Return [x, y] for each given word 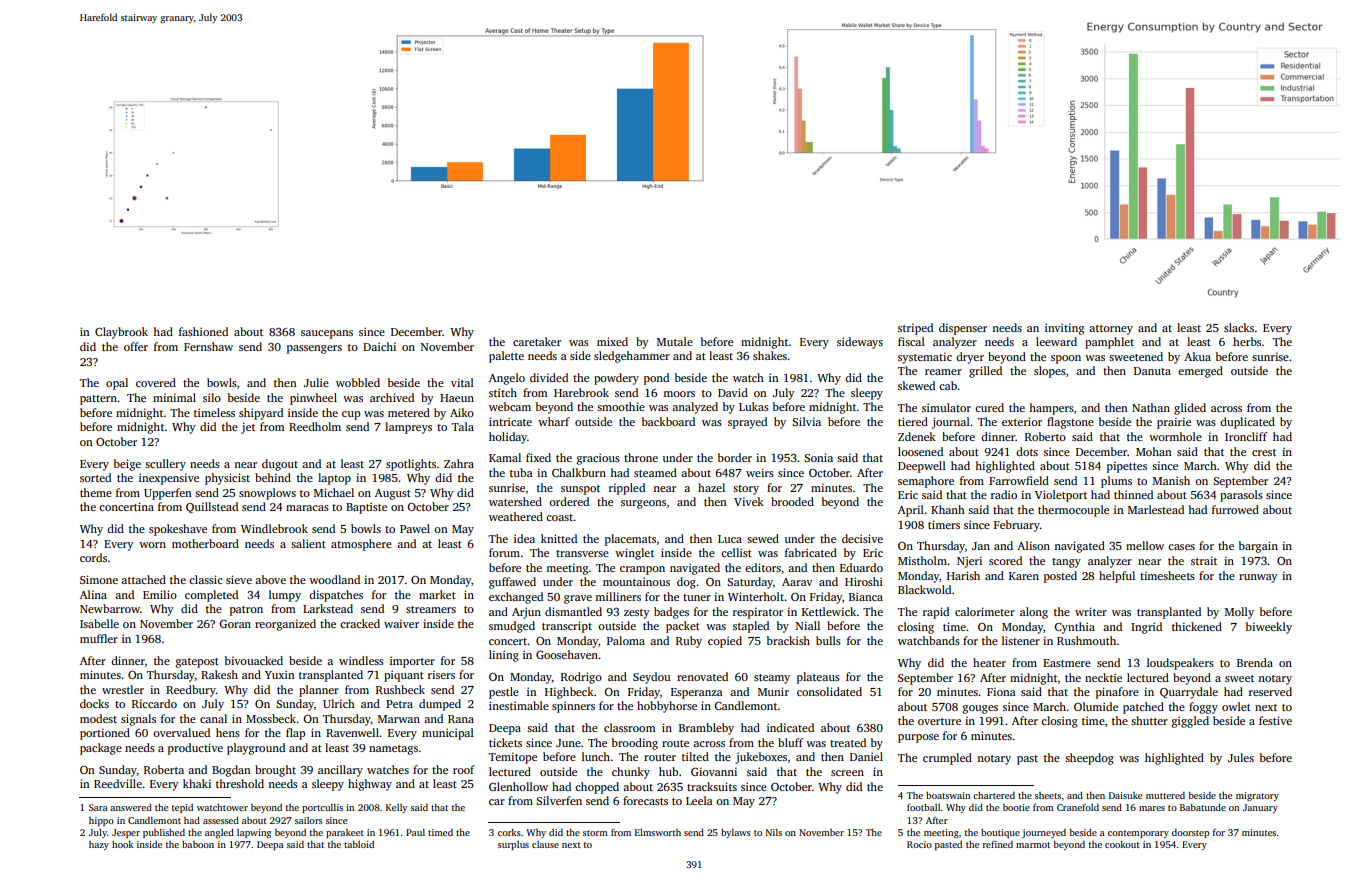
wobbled [358, 382]
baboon [198, 844]
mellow [1145, 545]
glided [1190, 409]
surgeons [643, 504]
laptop [334, 479]
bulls [828, 640]
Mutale [675, 341]
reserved [1270, 691]
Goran [235, 623]
